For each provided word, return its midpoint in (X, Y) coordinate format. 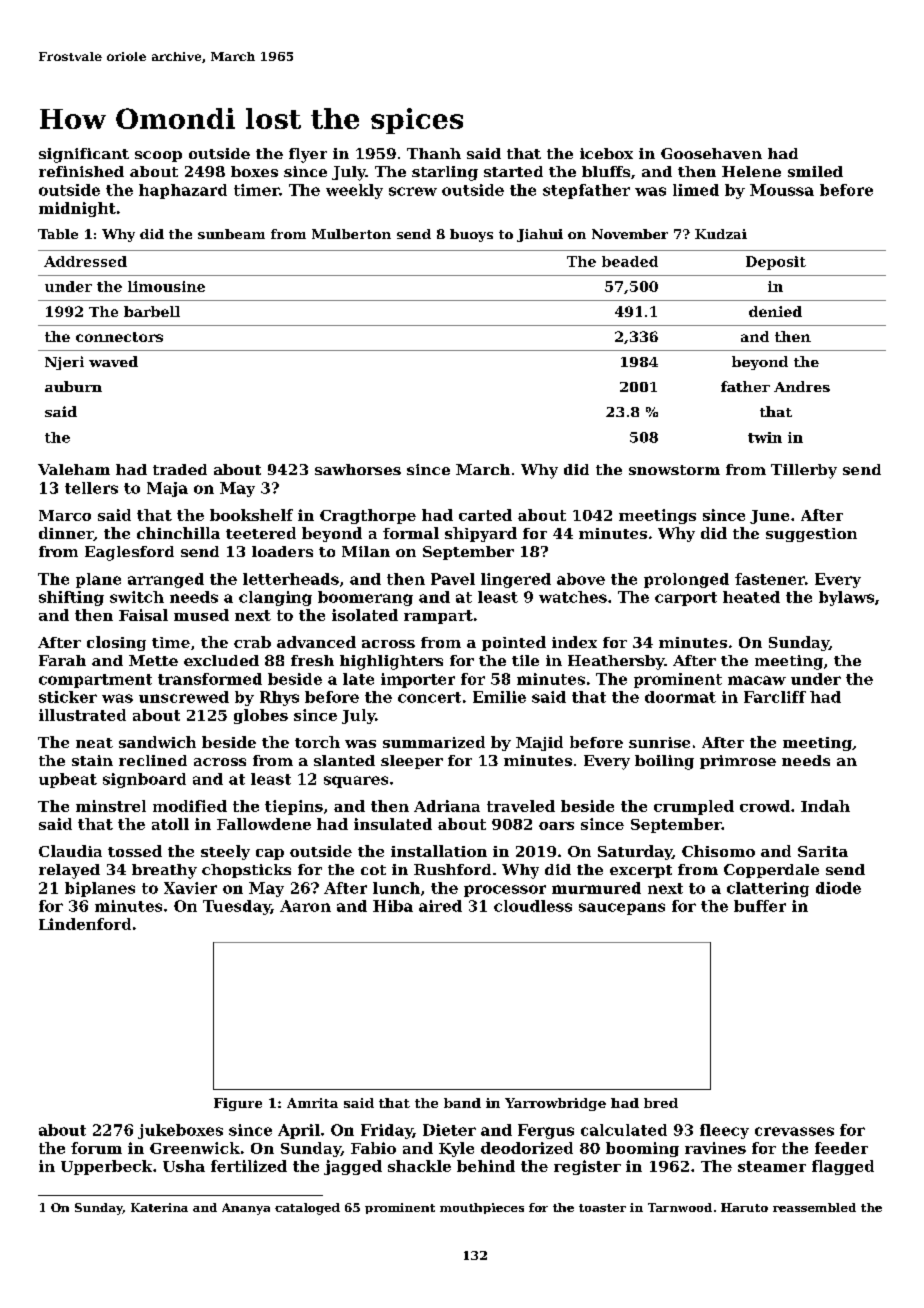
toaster (602, 1208)
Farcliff (775, 697)
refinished (81, 171)
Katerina (159, 1207)
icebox (606, 153)
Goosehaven (711, 153)
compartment (95, 681)
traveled (521, 806)
